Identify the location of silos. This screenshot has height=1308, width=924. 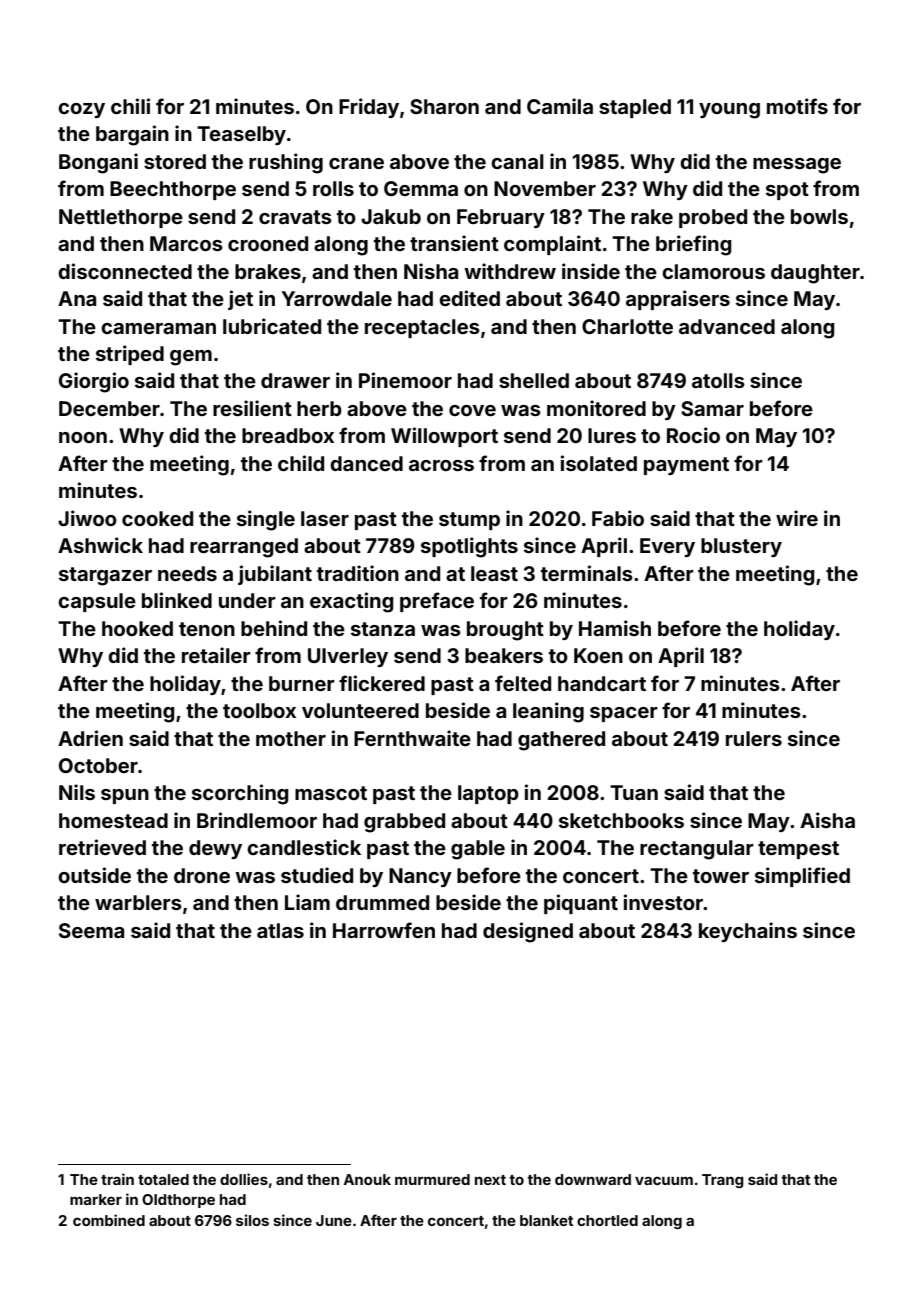
(252, 1220).
